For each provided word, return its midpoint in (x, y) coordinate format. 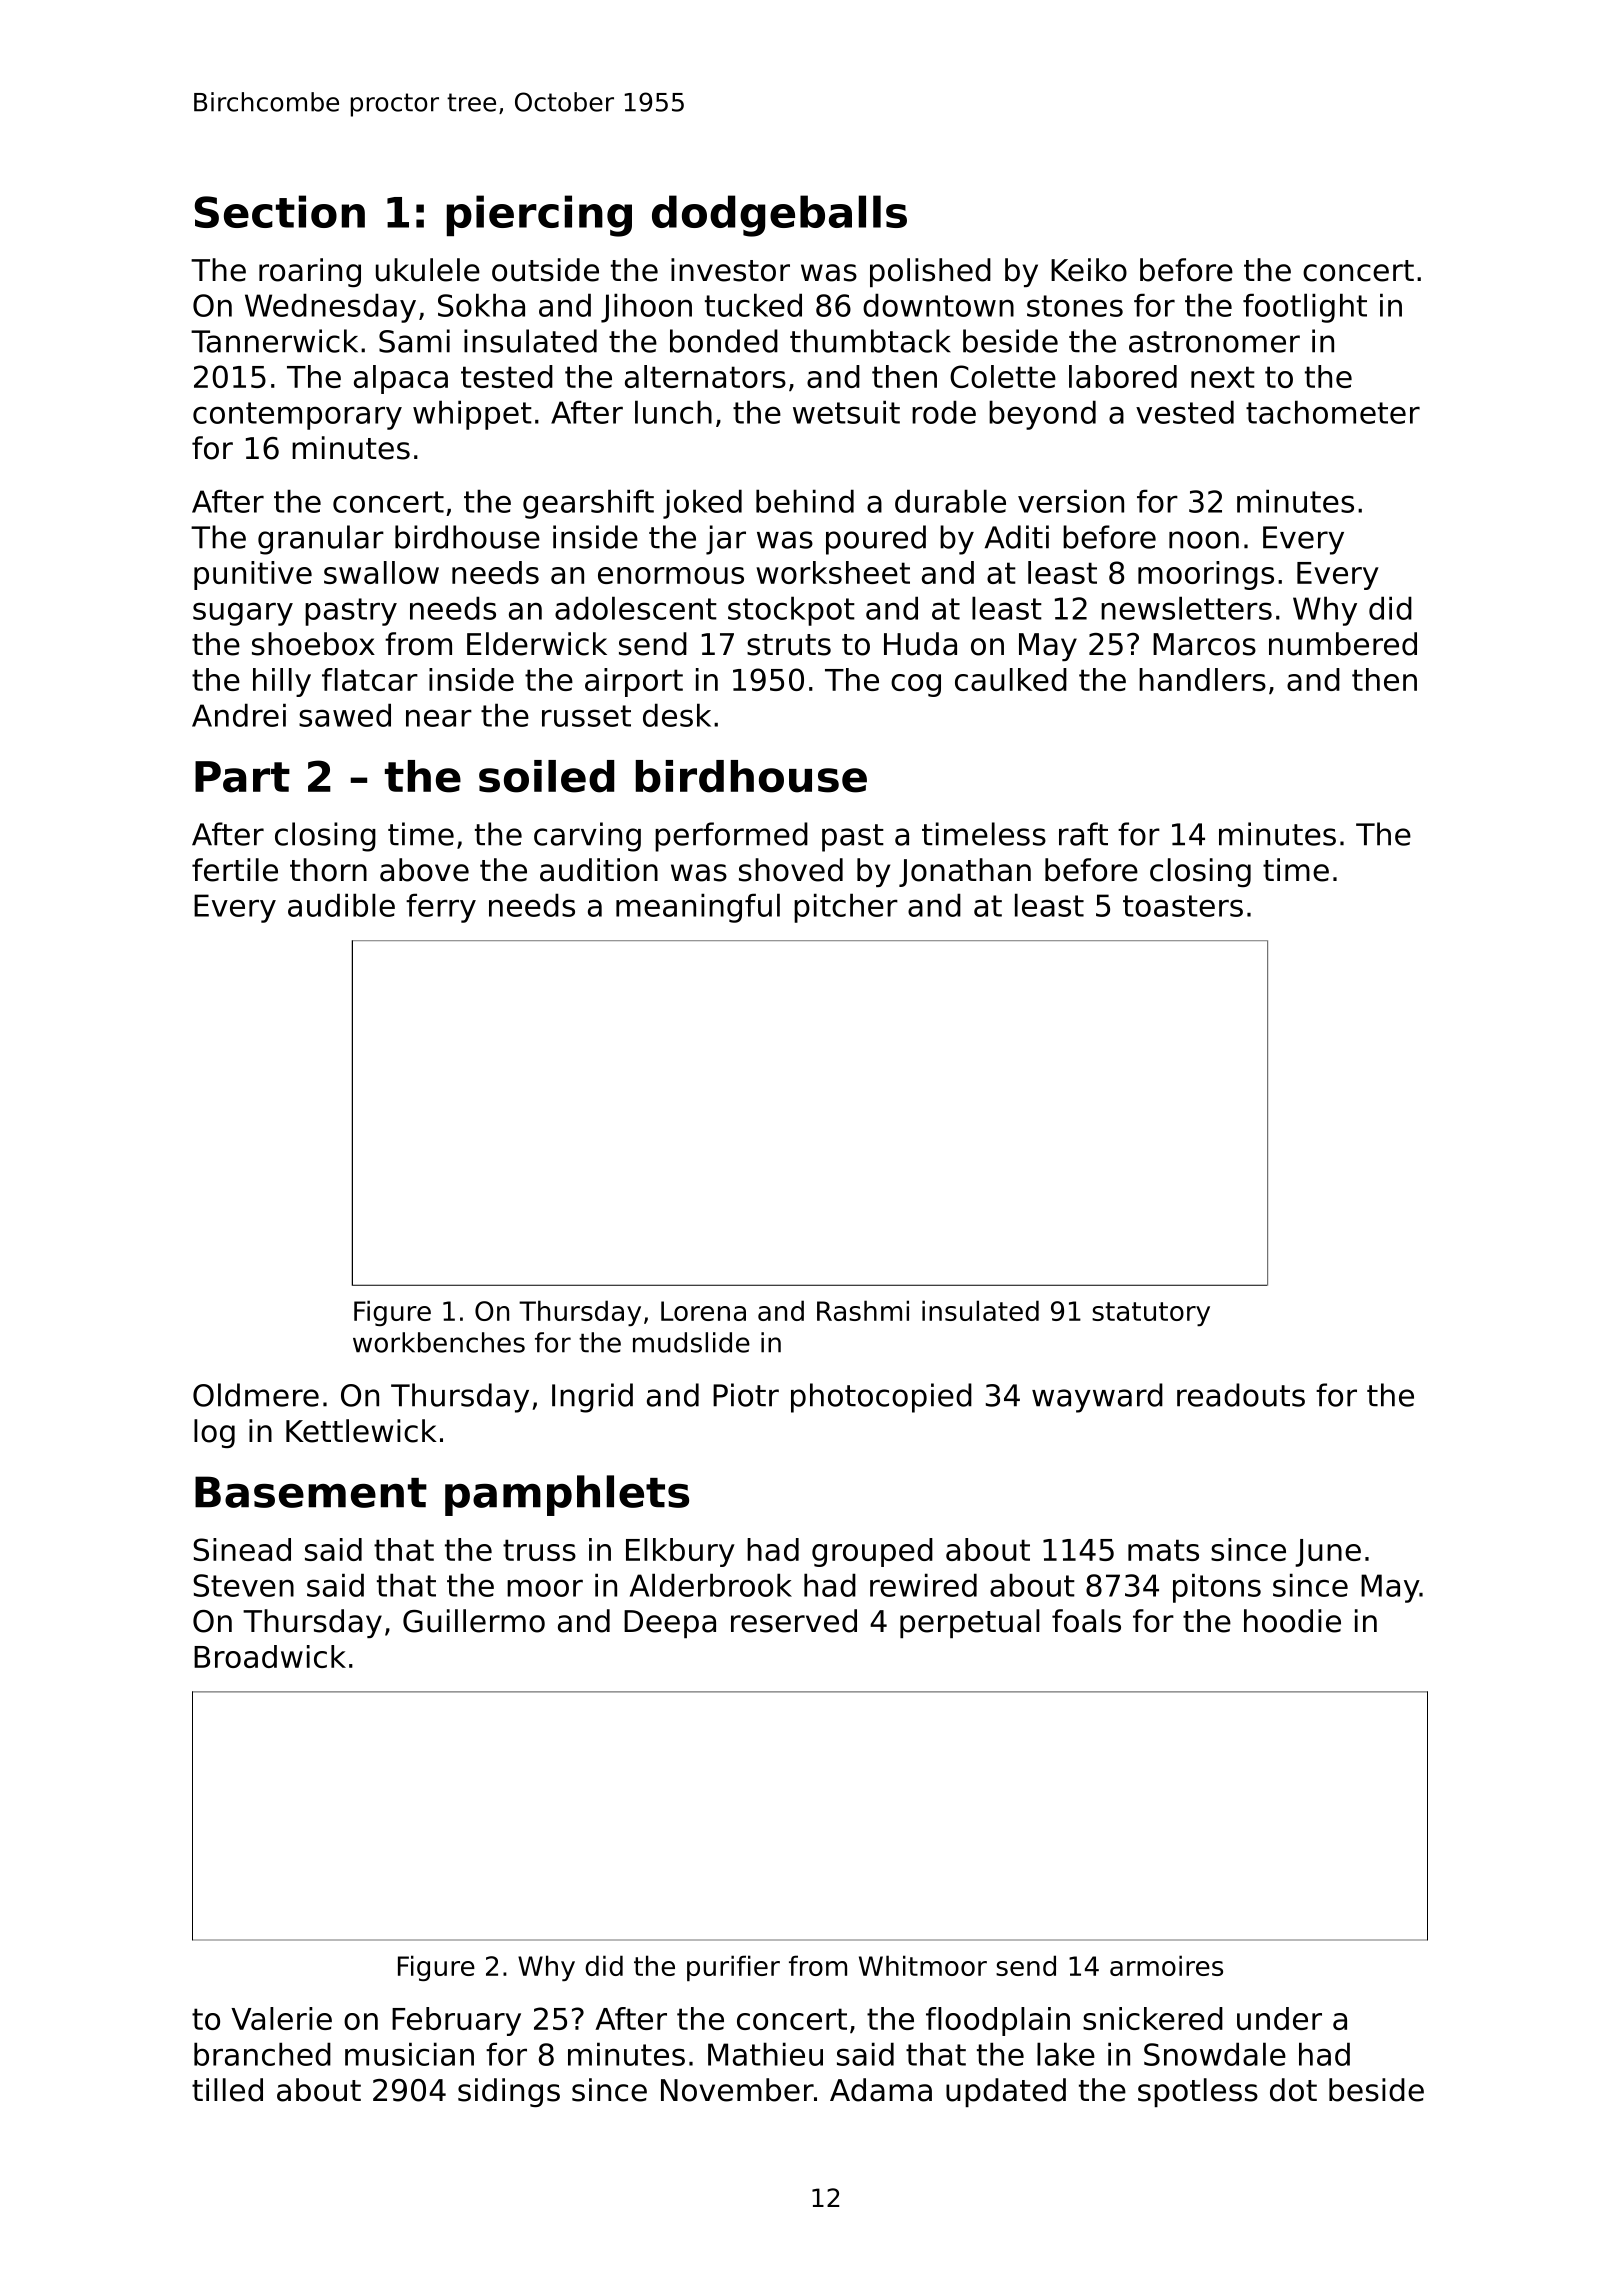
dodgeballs (779, 216)
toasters (1183, 906)
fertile (235, 870)
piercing (539, 216)
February (456, 2021)
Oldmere (256, 1395)
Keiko (1089, 270)
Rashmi (863, 1310)
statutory (1151, 1314)
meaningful (698, 908)
